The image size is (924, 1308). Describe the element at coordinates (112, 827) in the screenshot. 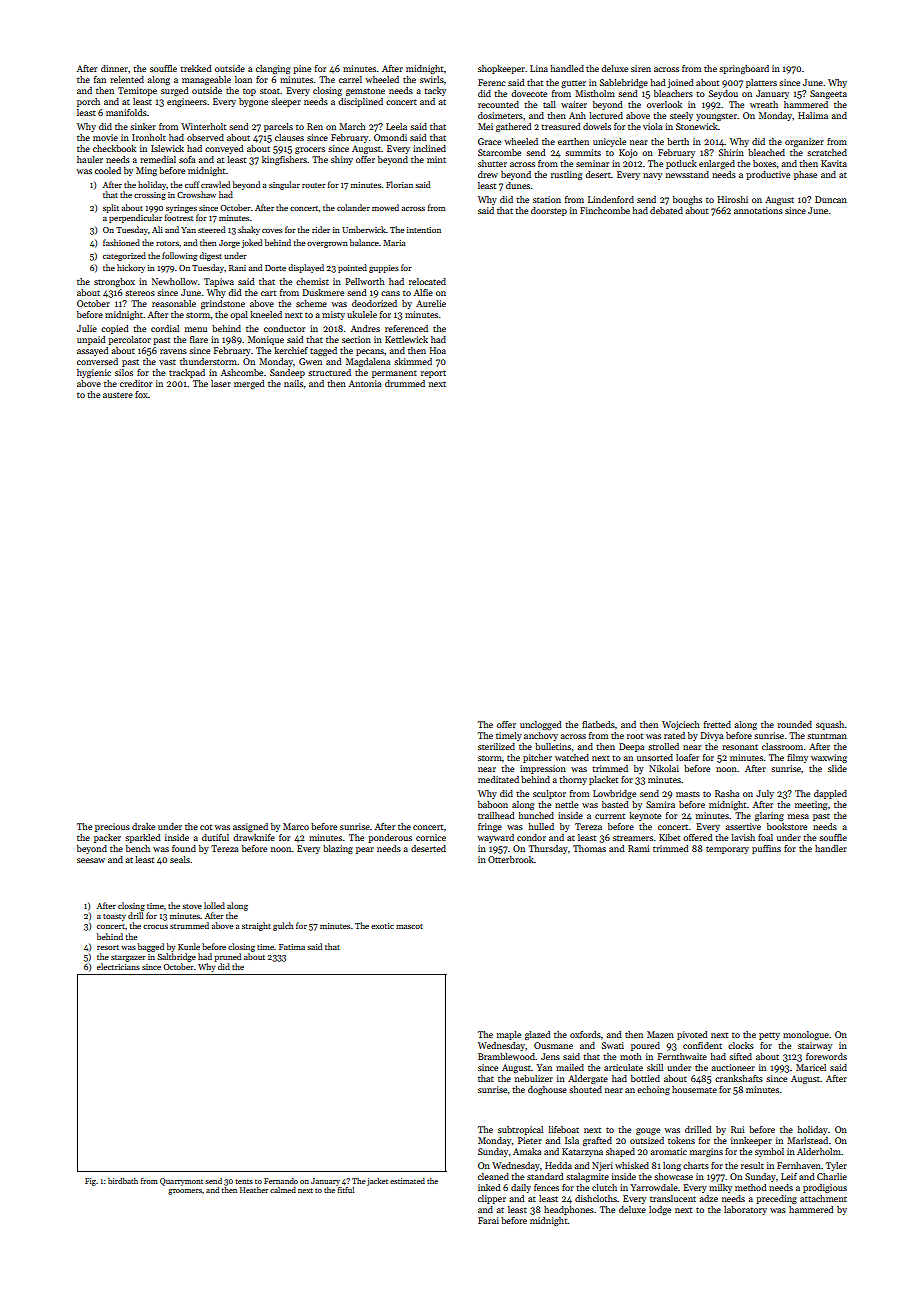

I see `precious` at that location.
